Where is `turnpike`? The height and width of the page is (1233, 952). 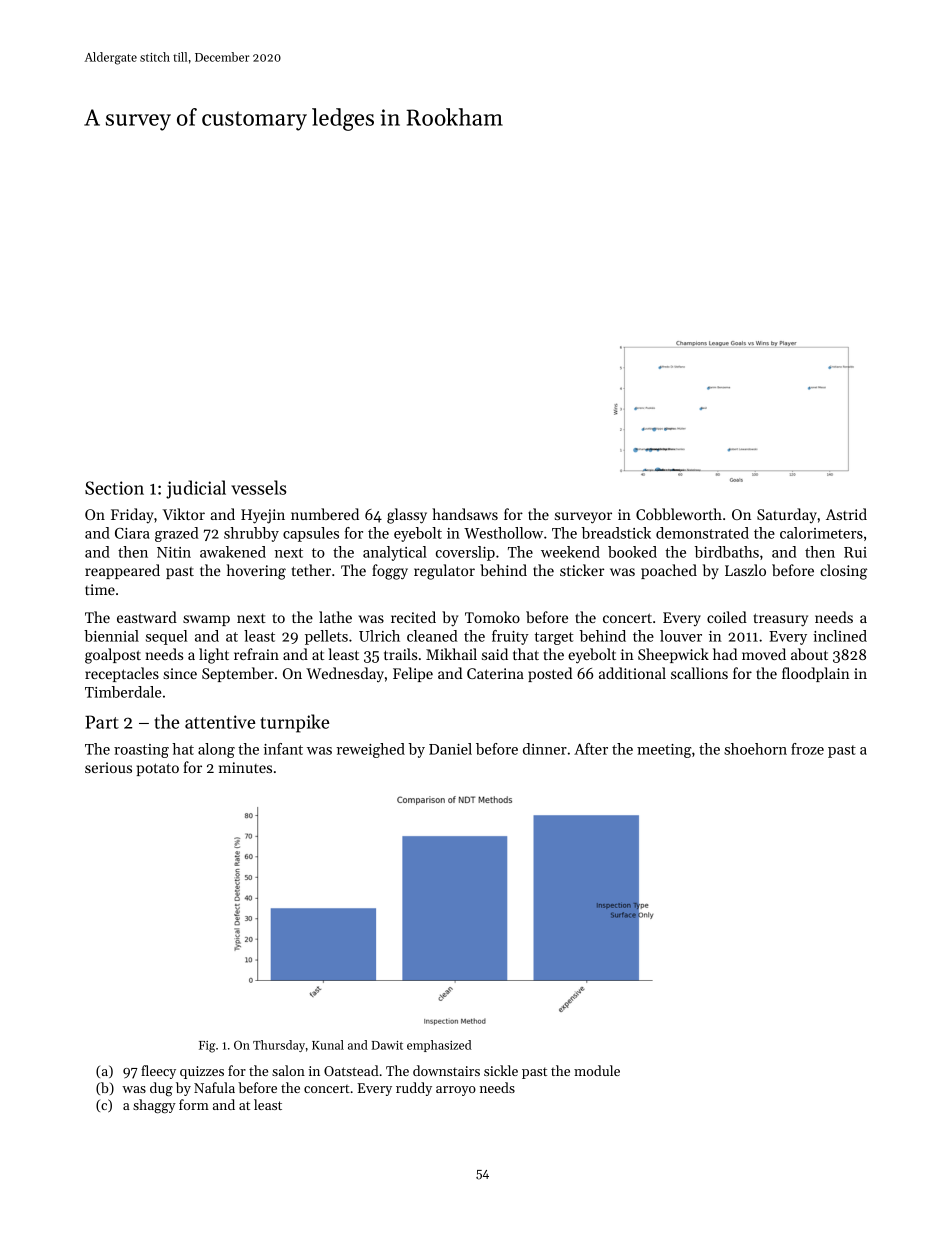
turnpike is located at coordinates (295, 723).
